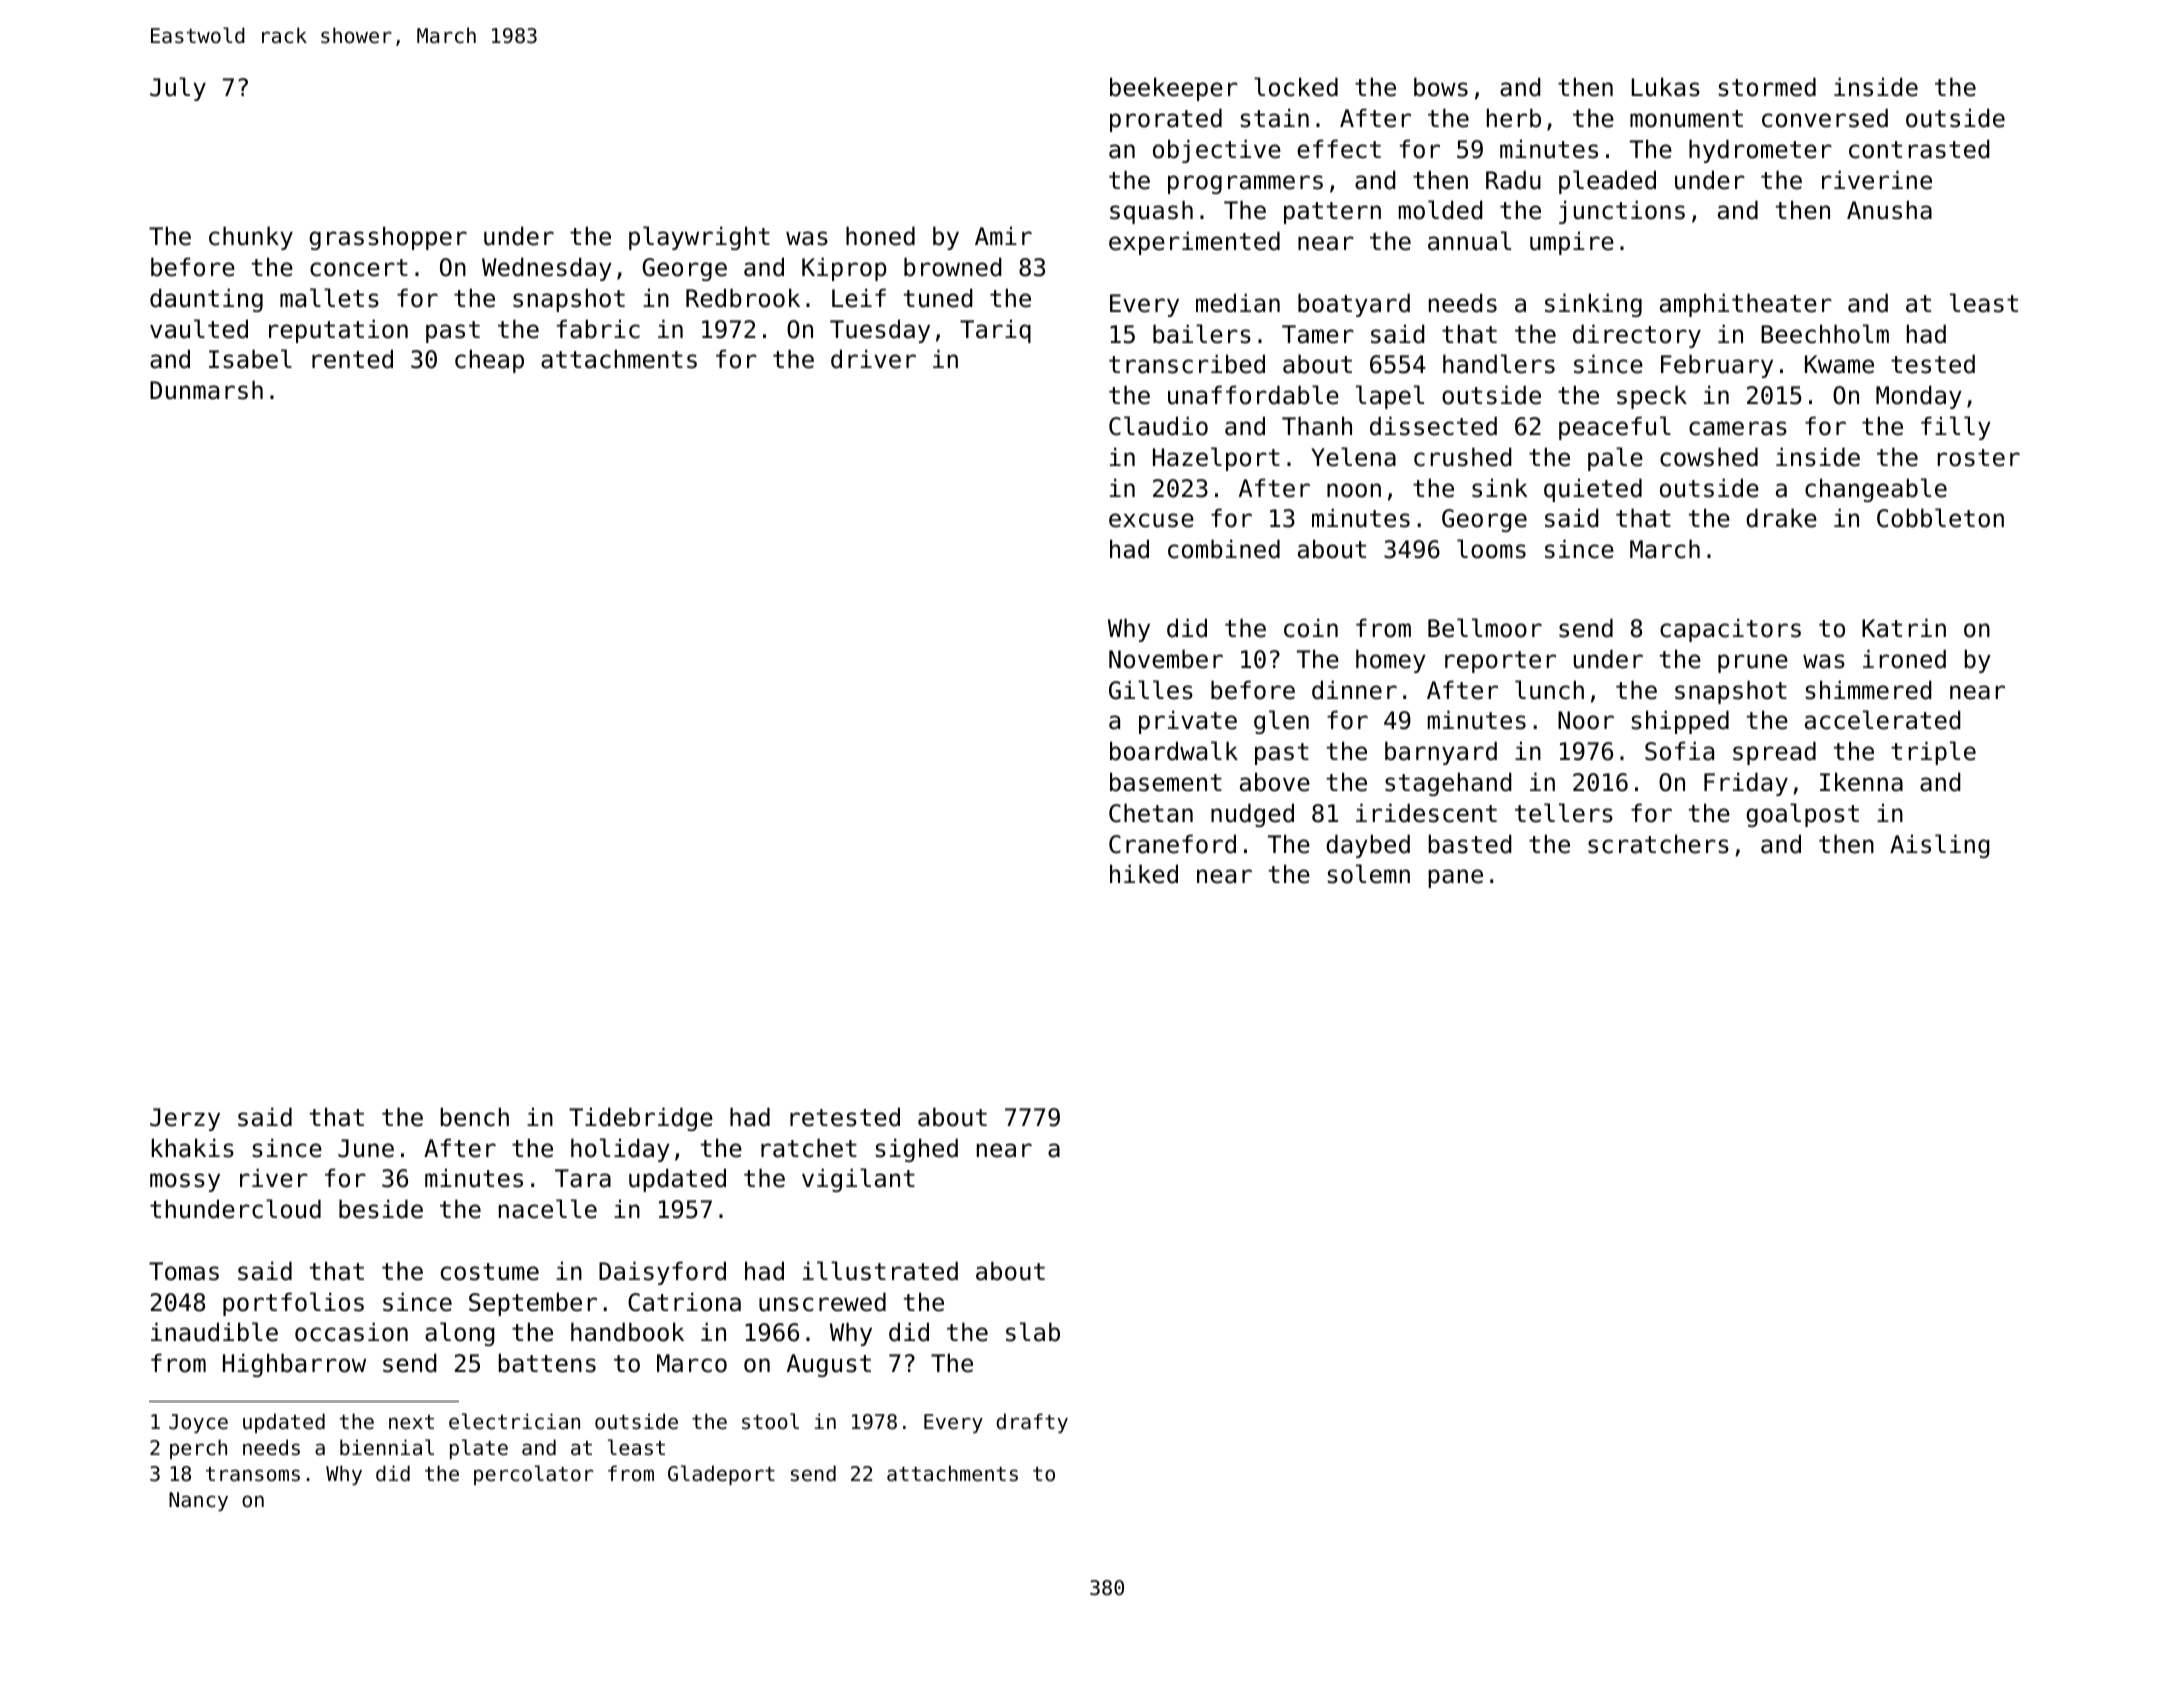 The height and width of the document is (1683, 2178). What do you see at coordinates (1746, 784) in the document?
I see `Friday` at bounding box center [1746, 784].
